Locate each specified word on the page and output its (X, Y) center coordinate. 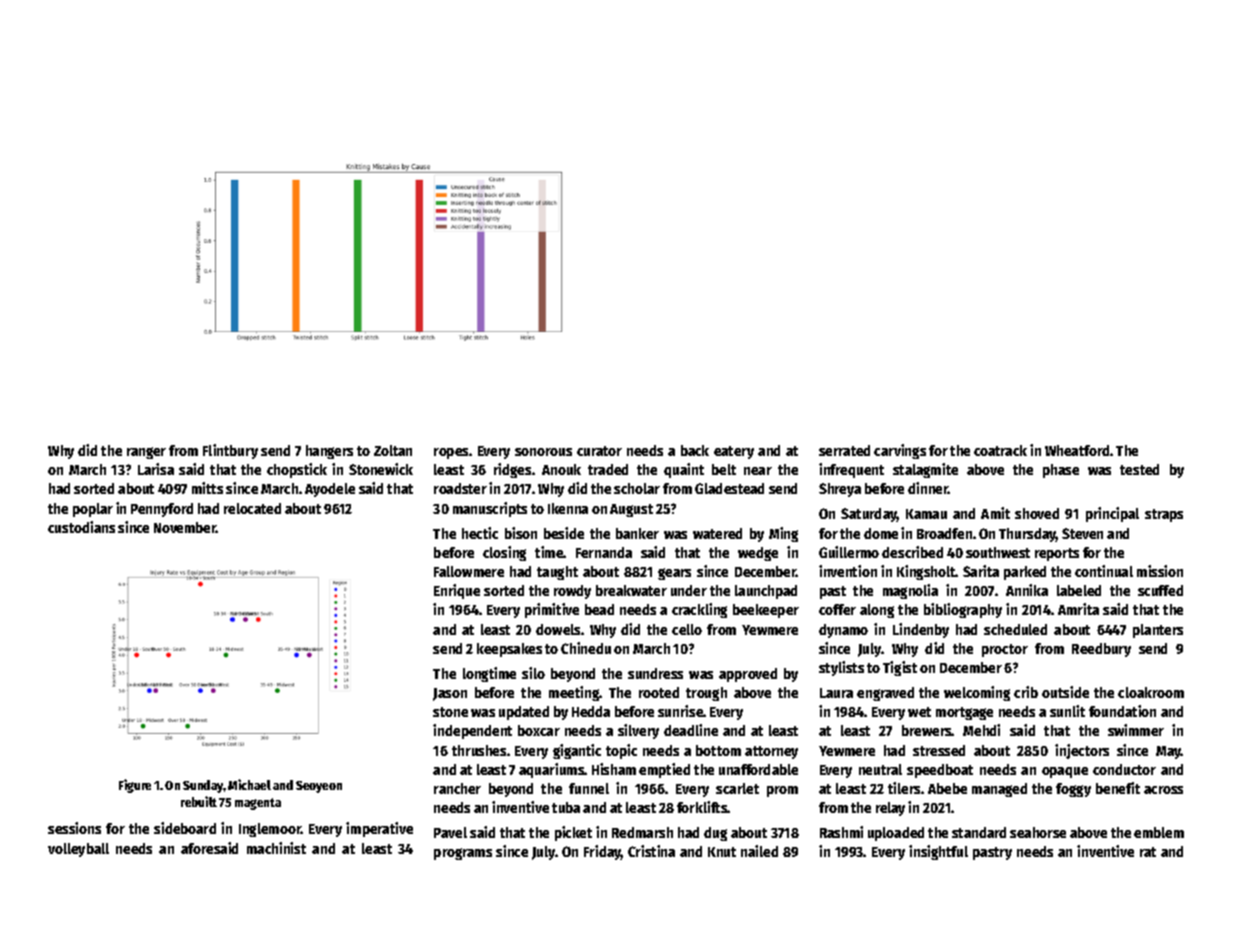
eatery (734, 452)
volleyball (78, 850)
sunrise (681, 711)
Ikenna (568, 508)
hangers (329, 452)
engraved (885, 694)
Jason (450, 694)
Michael (249, 784)
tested (1139, 469)
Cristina (651, 851)
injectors (1082, 751)
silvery (638, 731)
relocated (252, 508)
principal (1112, 514)
